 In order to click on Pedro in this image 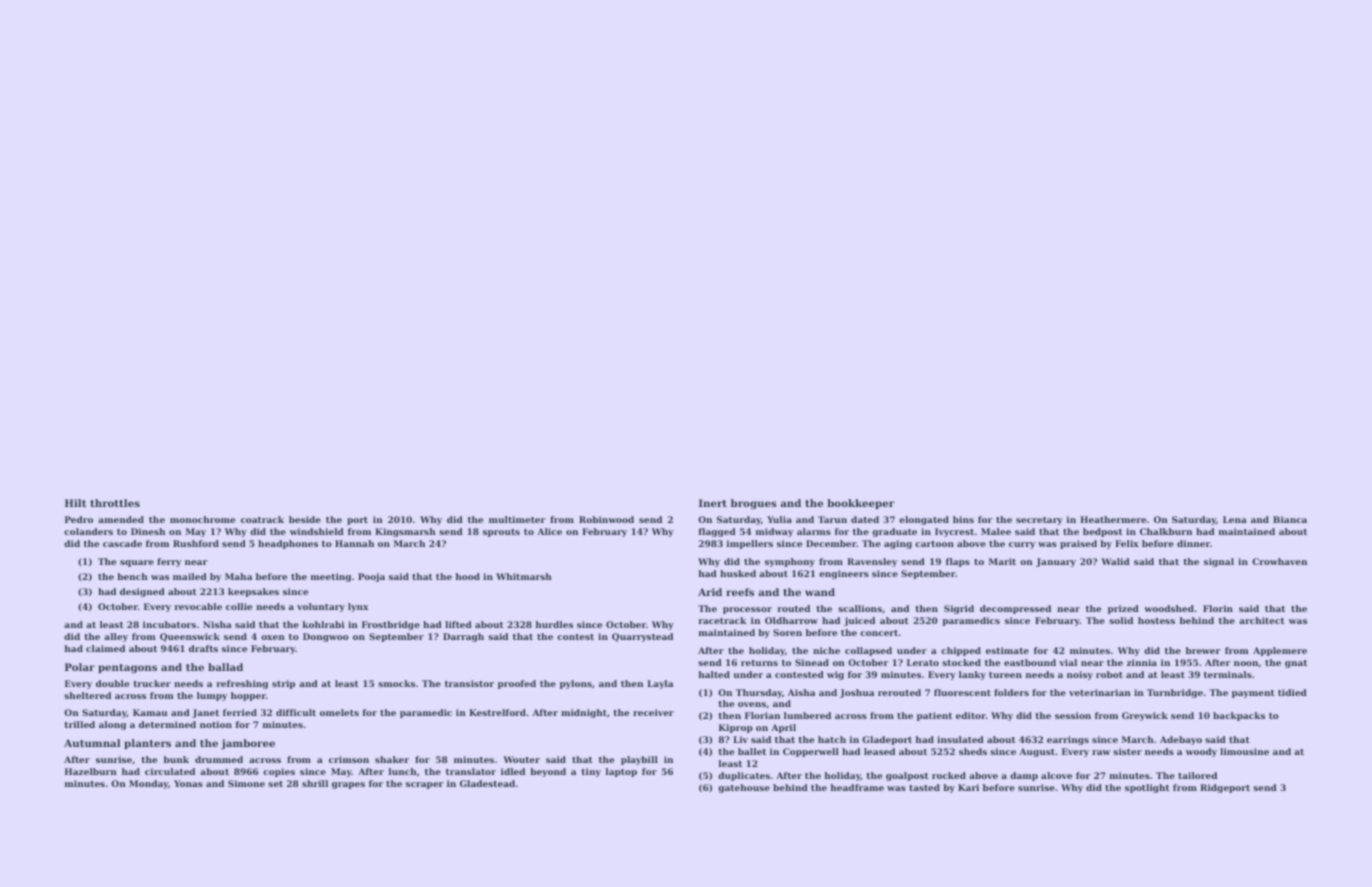, I will do `click(79, 519)`.
